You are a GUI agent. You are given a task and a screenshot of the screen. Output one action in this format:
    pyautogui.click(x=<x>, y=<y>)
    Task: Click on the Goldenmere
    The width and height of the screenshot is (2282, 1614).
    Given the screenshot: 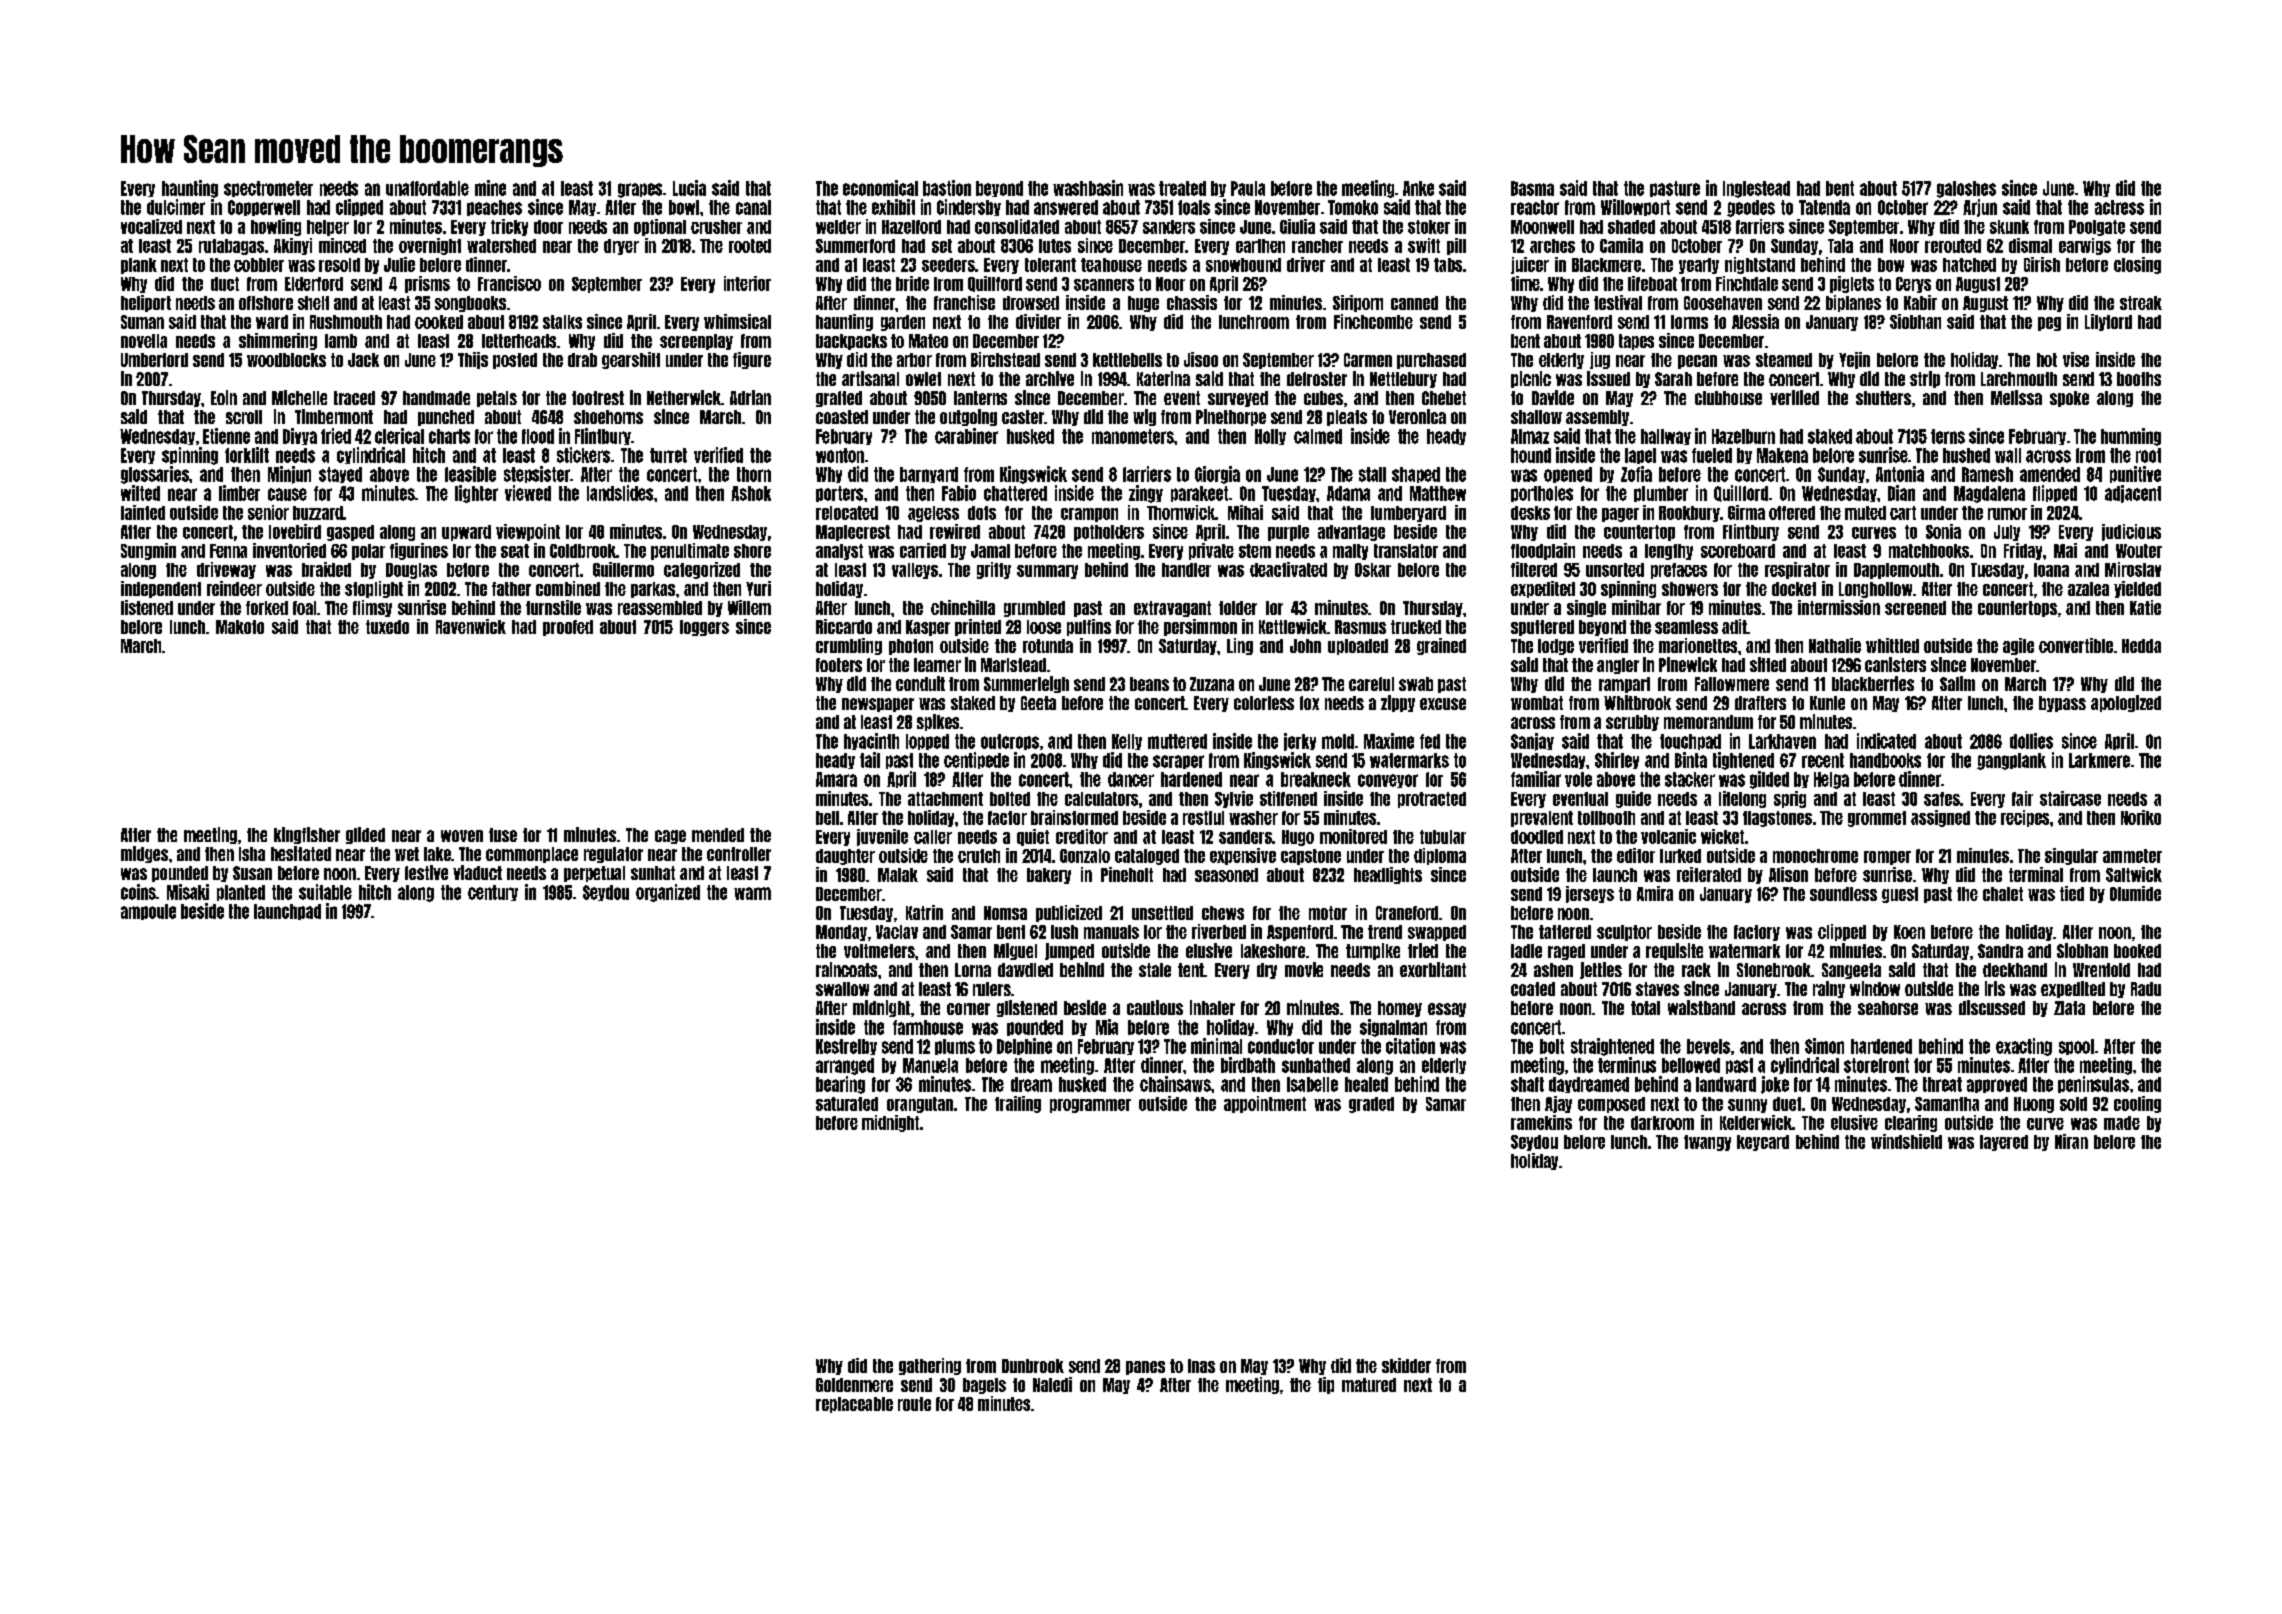 What is the action you would take?
    pyautogui.click(x=854, y=1385)
